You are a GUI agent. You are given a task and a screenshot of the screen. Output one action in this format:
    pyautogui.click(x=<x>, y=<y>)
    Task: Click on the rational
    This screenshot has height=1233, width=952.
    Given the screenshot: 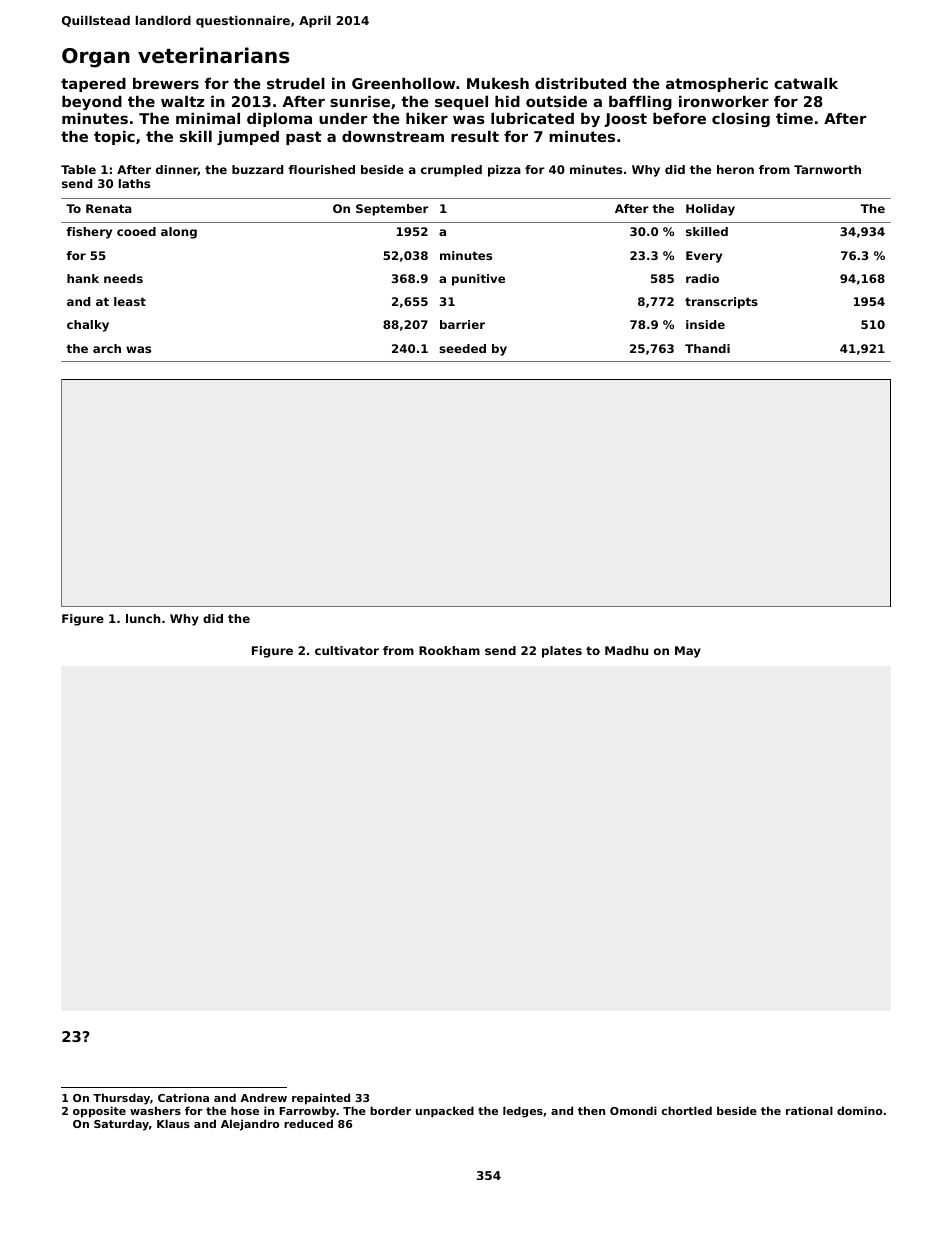 What is the action you would take?
    pyautogui.click(x=809, y=1110)
